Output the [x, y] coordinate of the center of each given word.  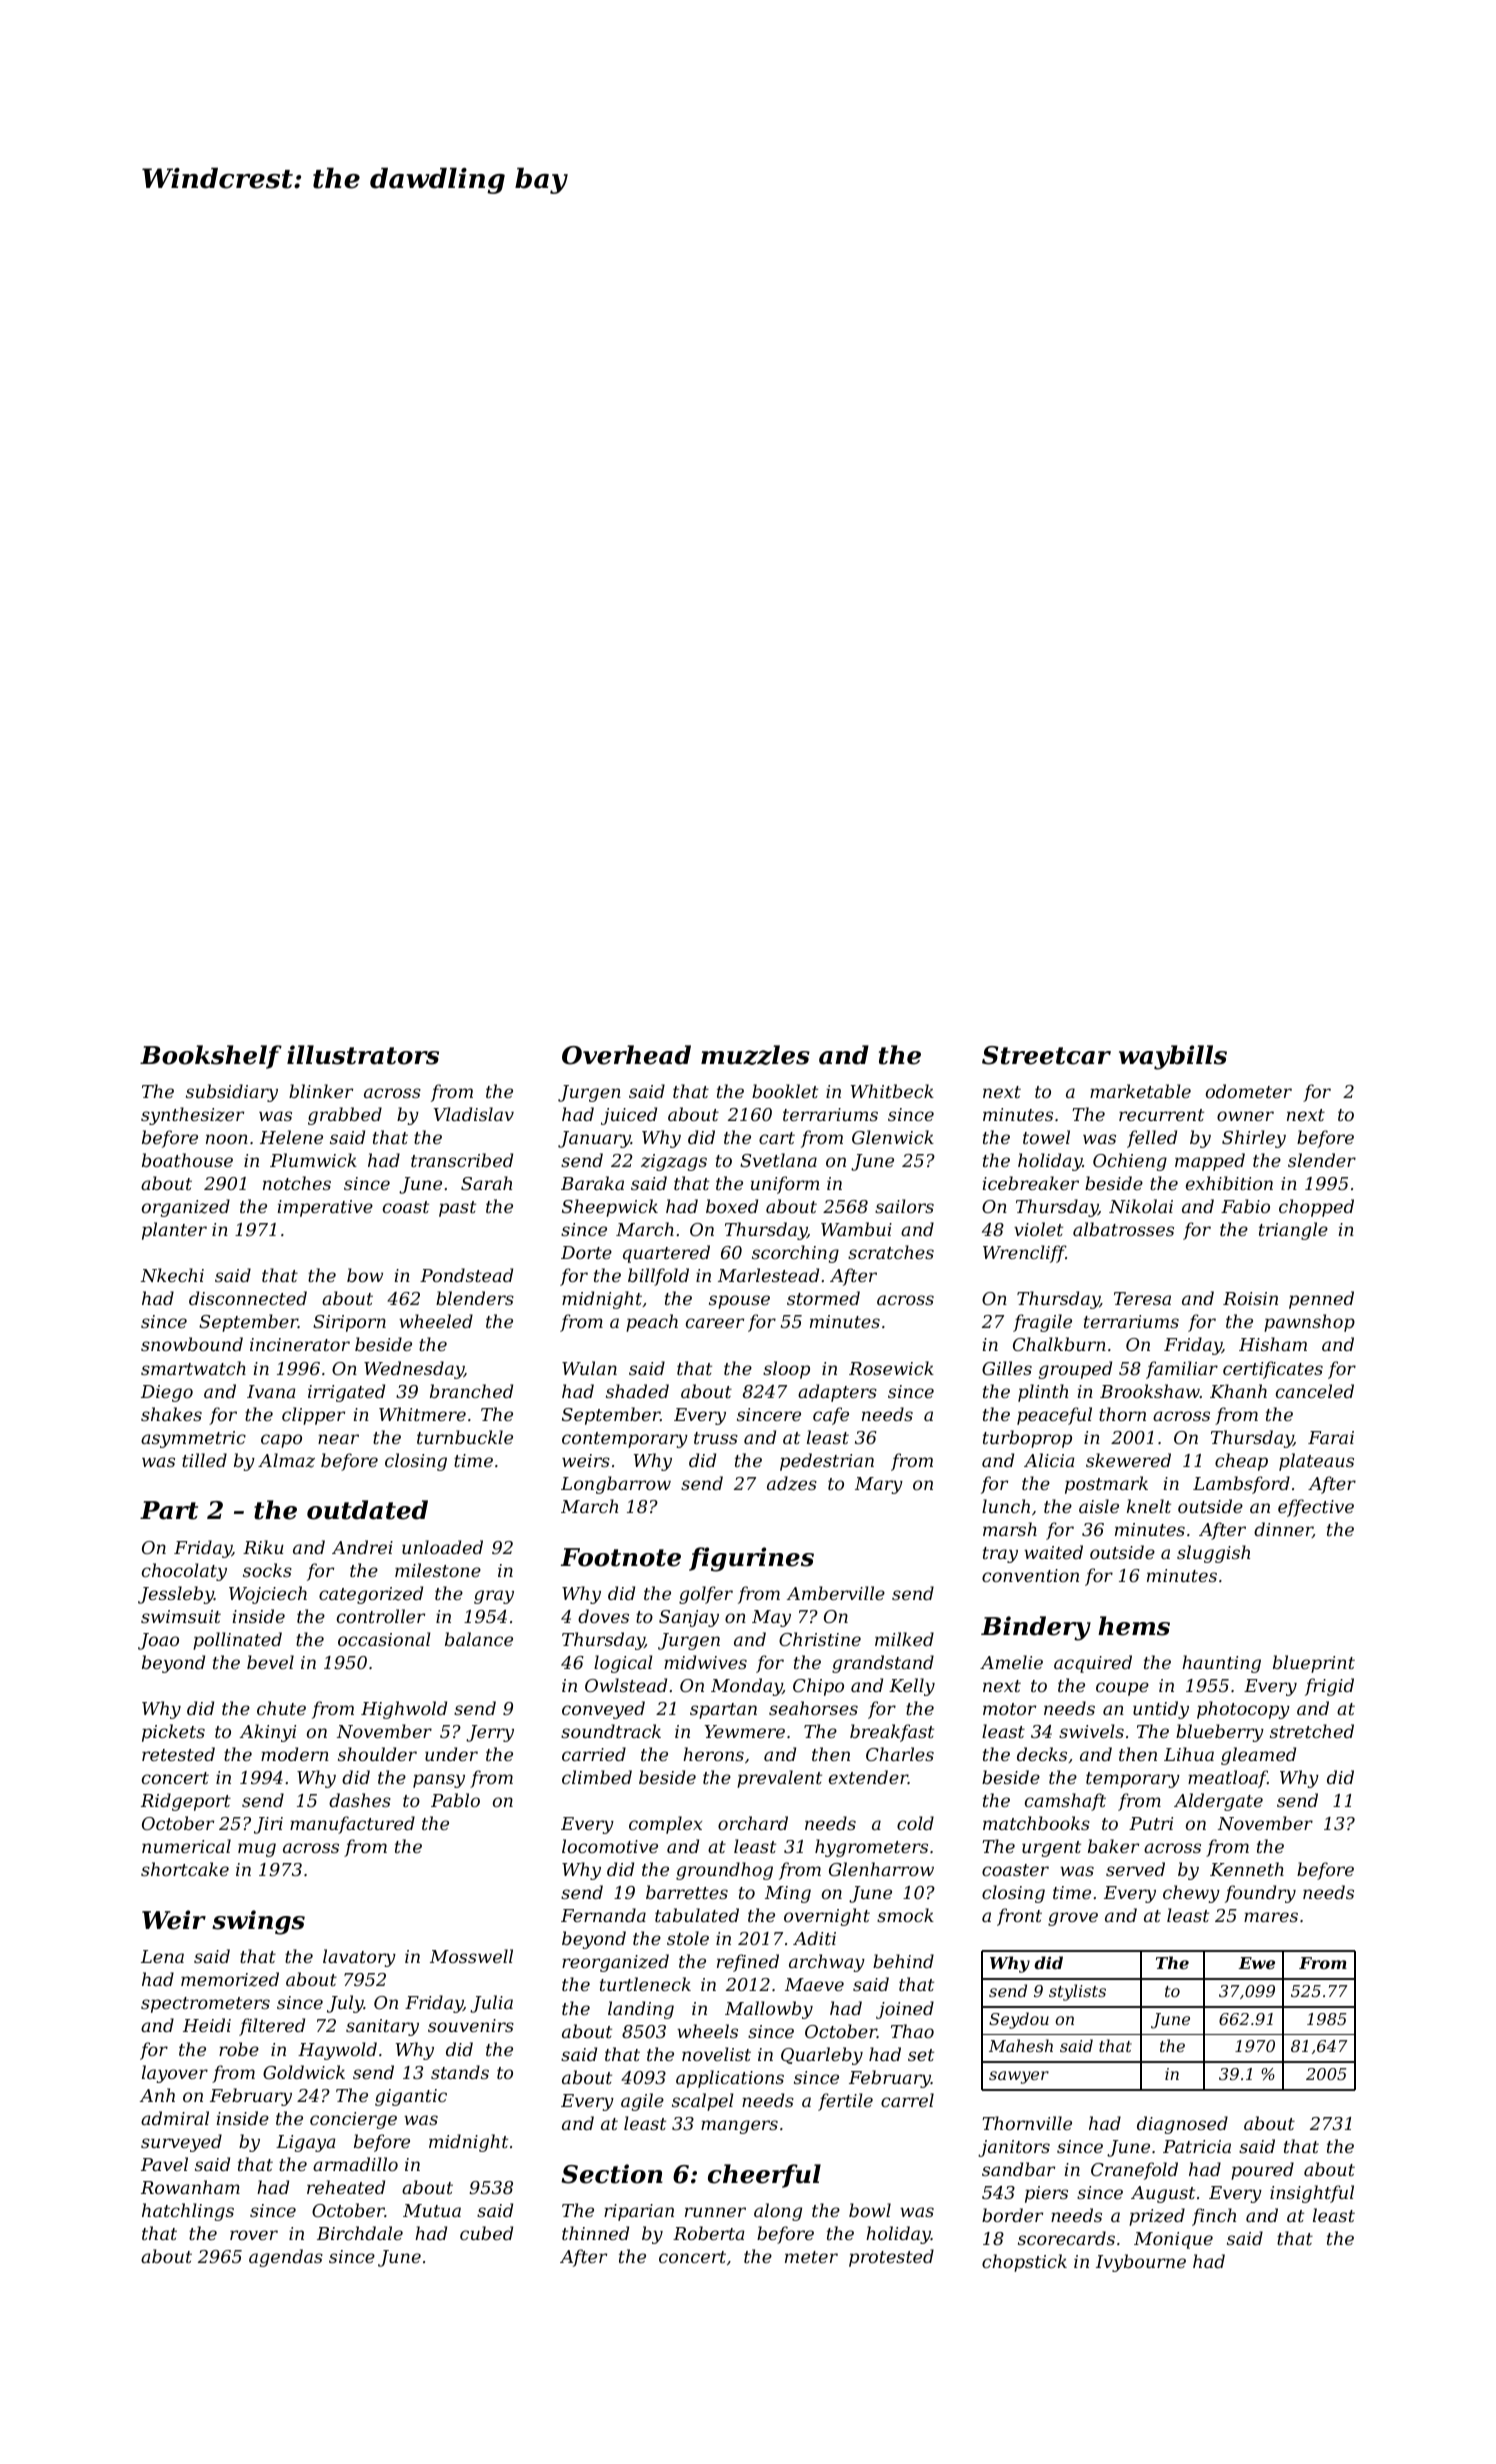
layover [175, 2074]
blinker [321, 1091]
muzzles [755, 1055]
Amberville [836, 1593]
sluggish [1213, 1554]
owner [1245, 1116]
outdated [367, 1510]
